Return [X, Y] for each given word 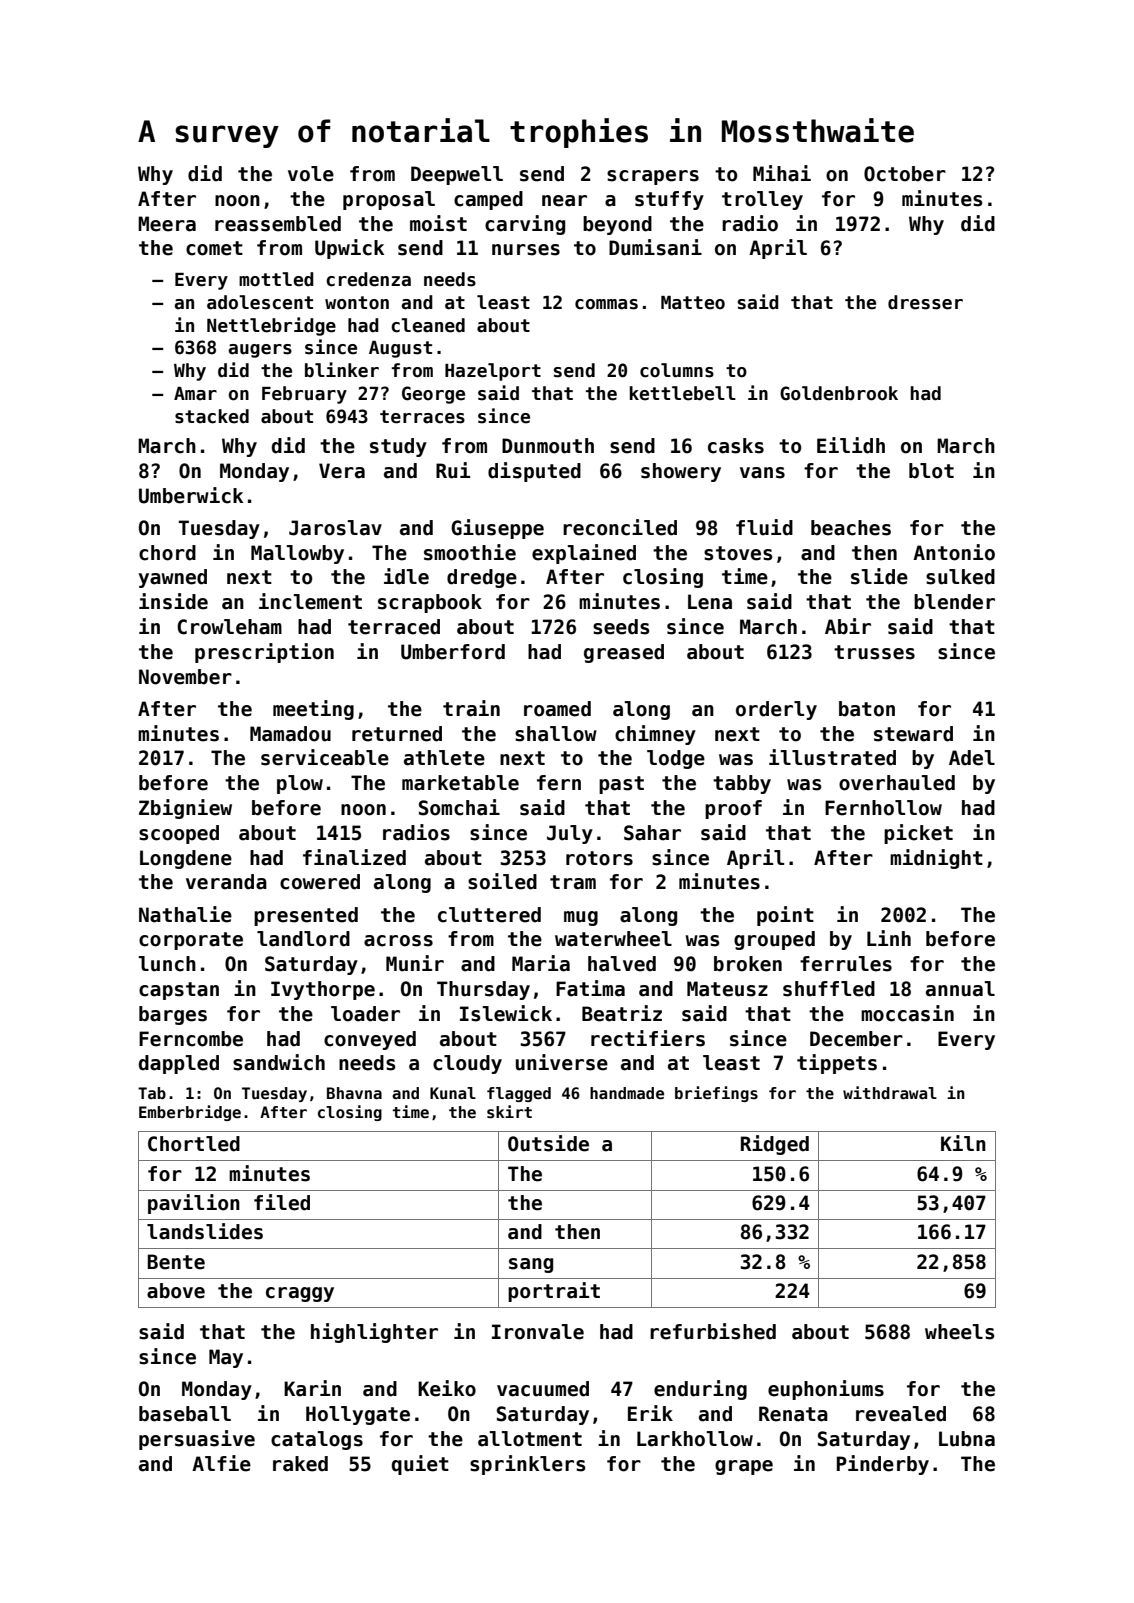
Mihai [782, 173]
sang [531, 1265]
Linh [889, 938]
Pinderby [883, 1465]
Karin [312, 1388]
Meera [167, 224]
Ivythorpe [323, 990]
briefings [716, 1094]
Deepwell [457, 175]
